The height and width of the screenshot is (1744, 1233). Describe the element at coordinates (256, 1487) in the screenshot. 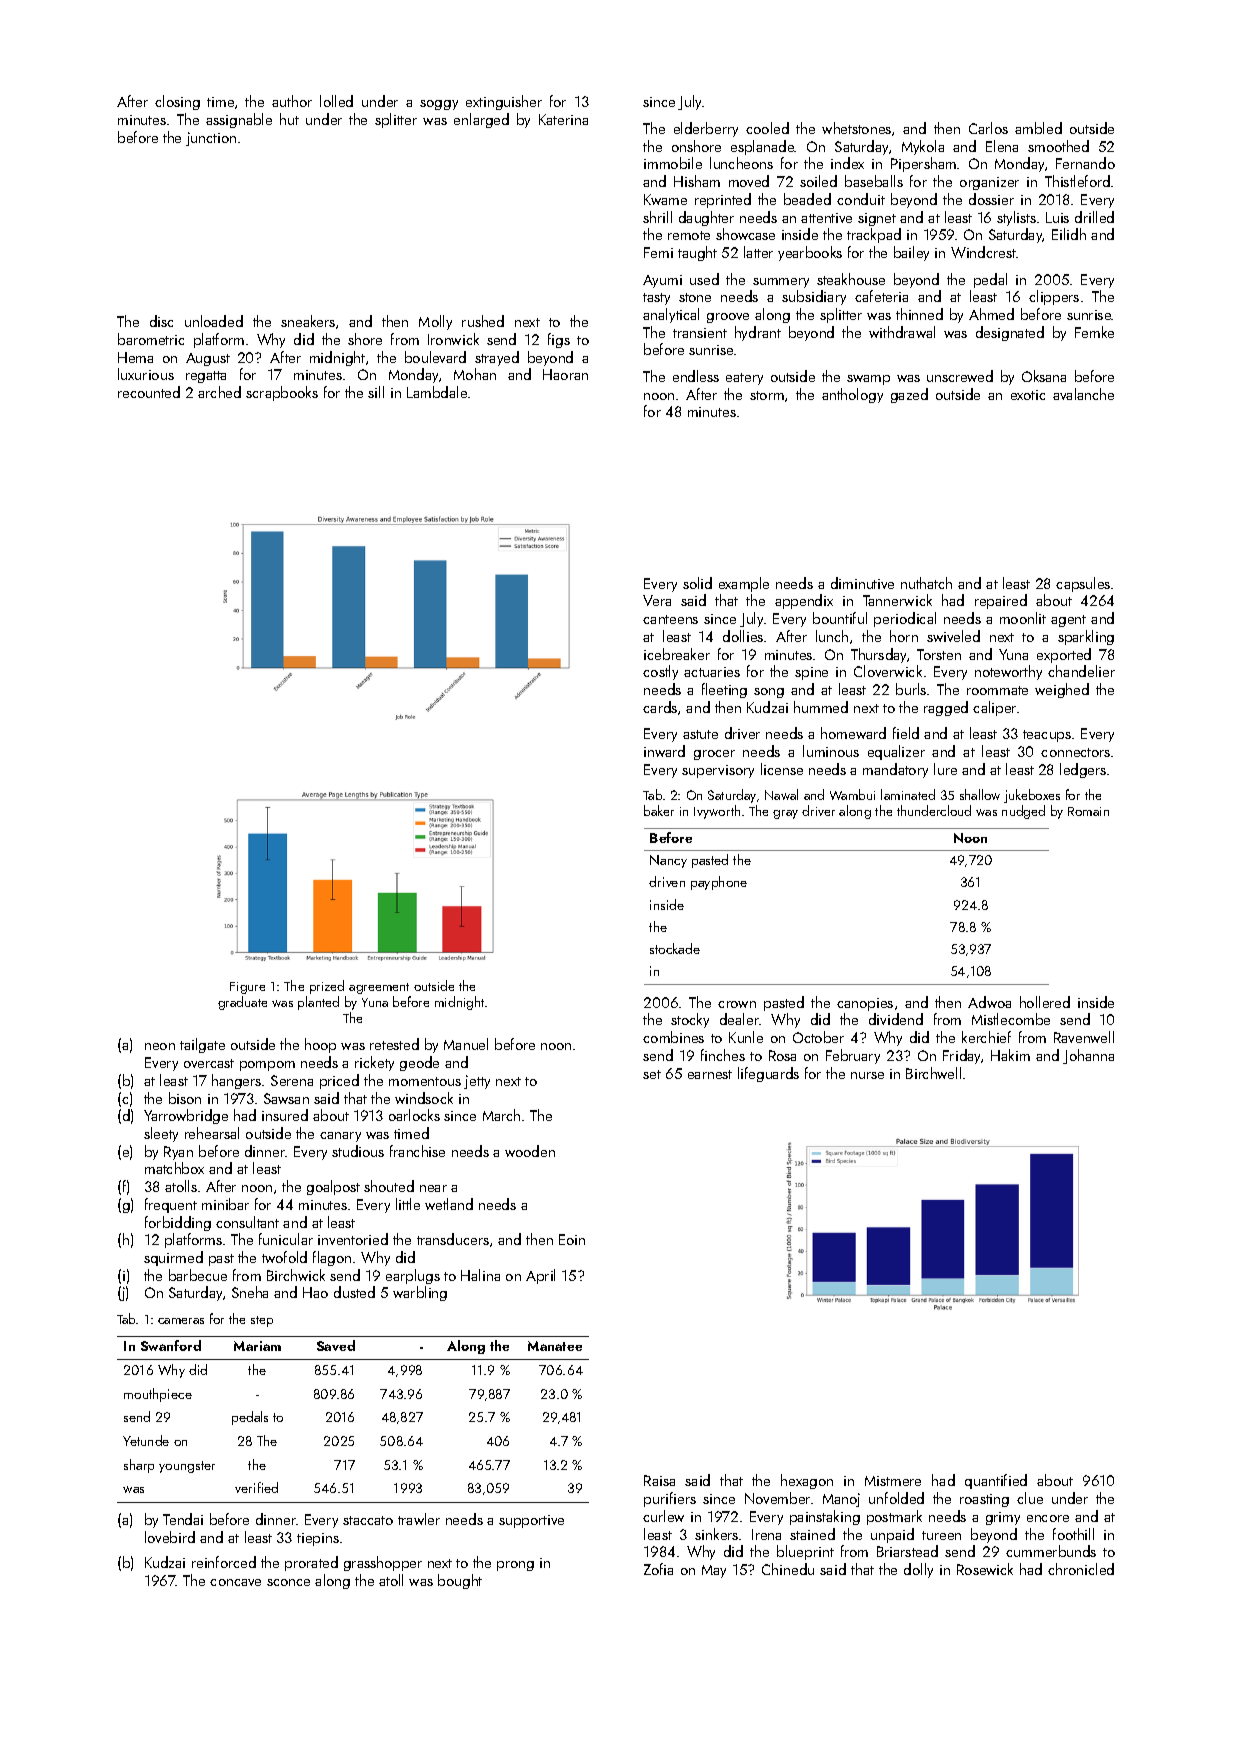

I see `verified` at that location.
